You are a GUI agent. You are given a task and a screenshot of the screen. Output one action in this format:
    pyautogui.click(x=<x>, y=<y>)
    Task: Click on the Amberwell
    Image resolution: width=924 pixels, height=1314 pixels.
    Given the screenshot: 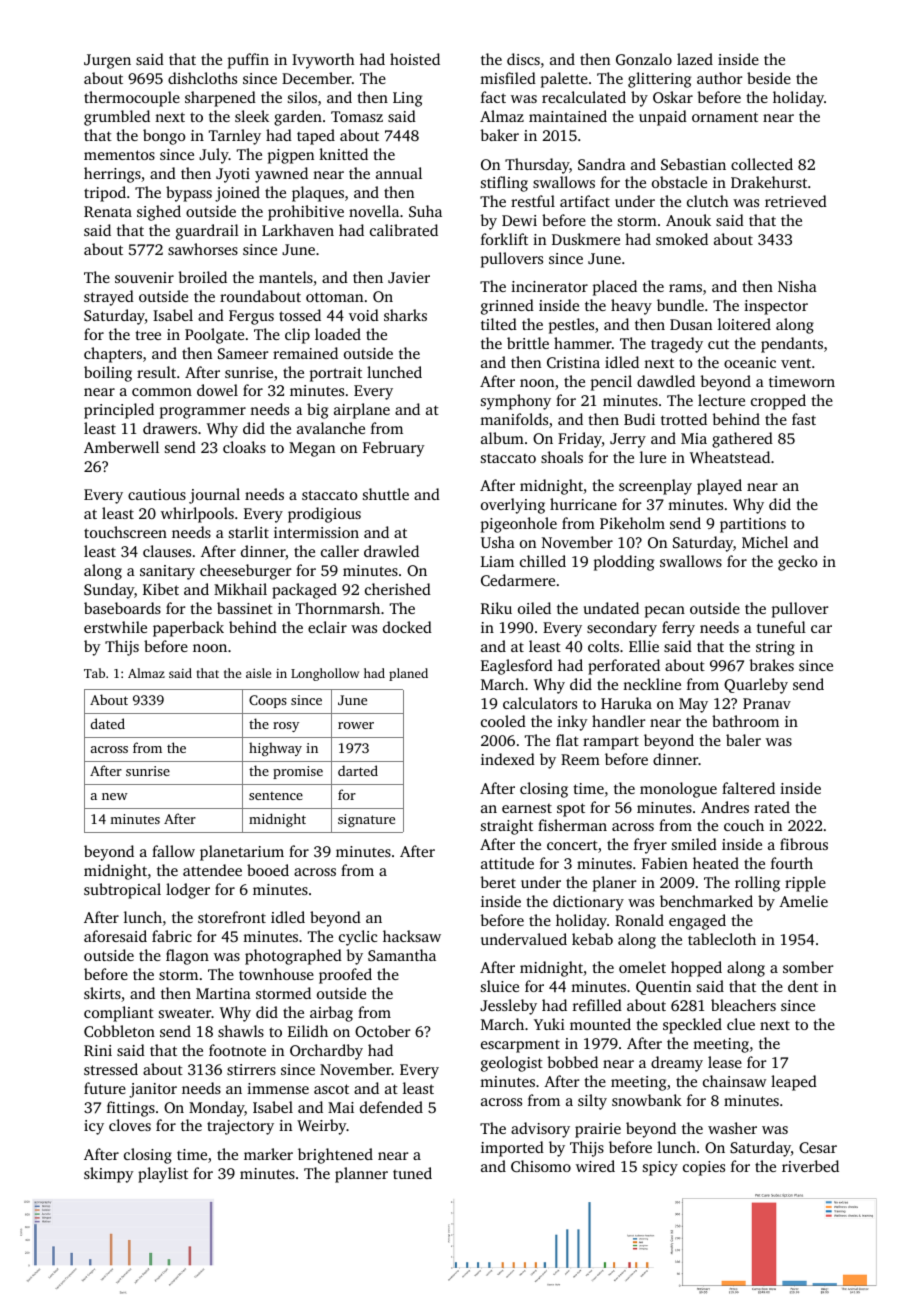 What is the action you would take?
    pyautogui.click(x=121, y=447)
